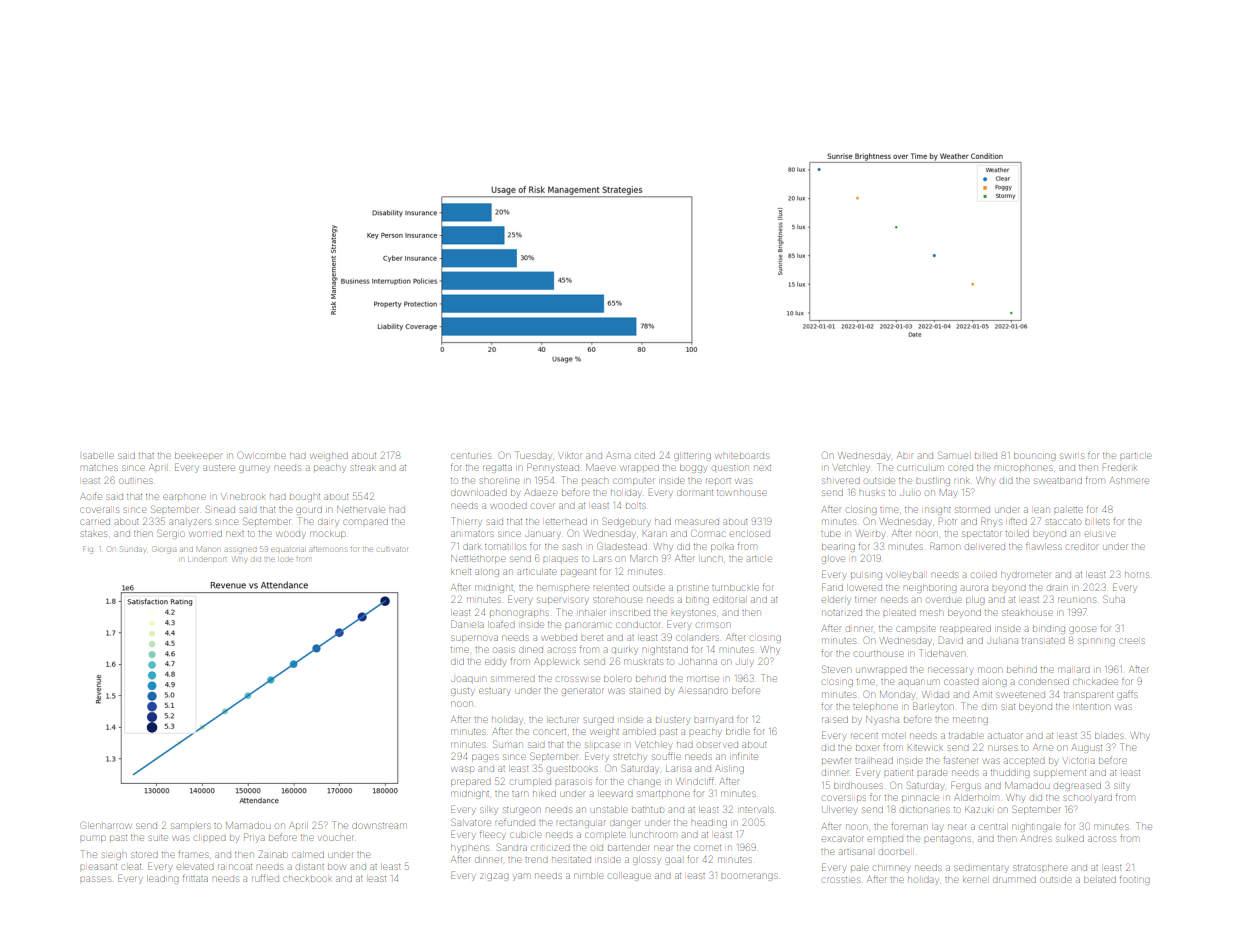 This screenshot has height=952, width=1233. What do you see at coordinates (1025, 576) in the screenshot?
I see `hydrometer` at bounding box center [1025, 576].
